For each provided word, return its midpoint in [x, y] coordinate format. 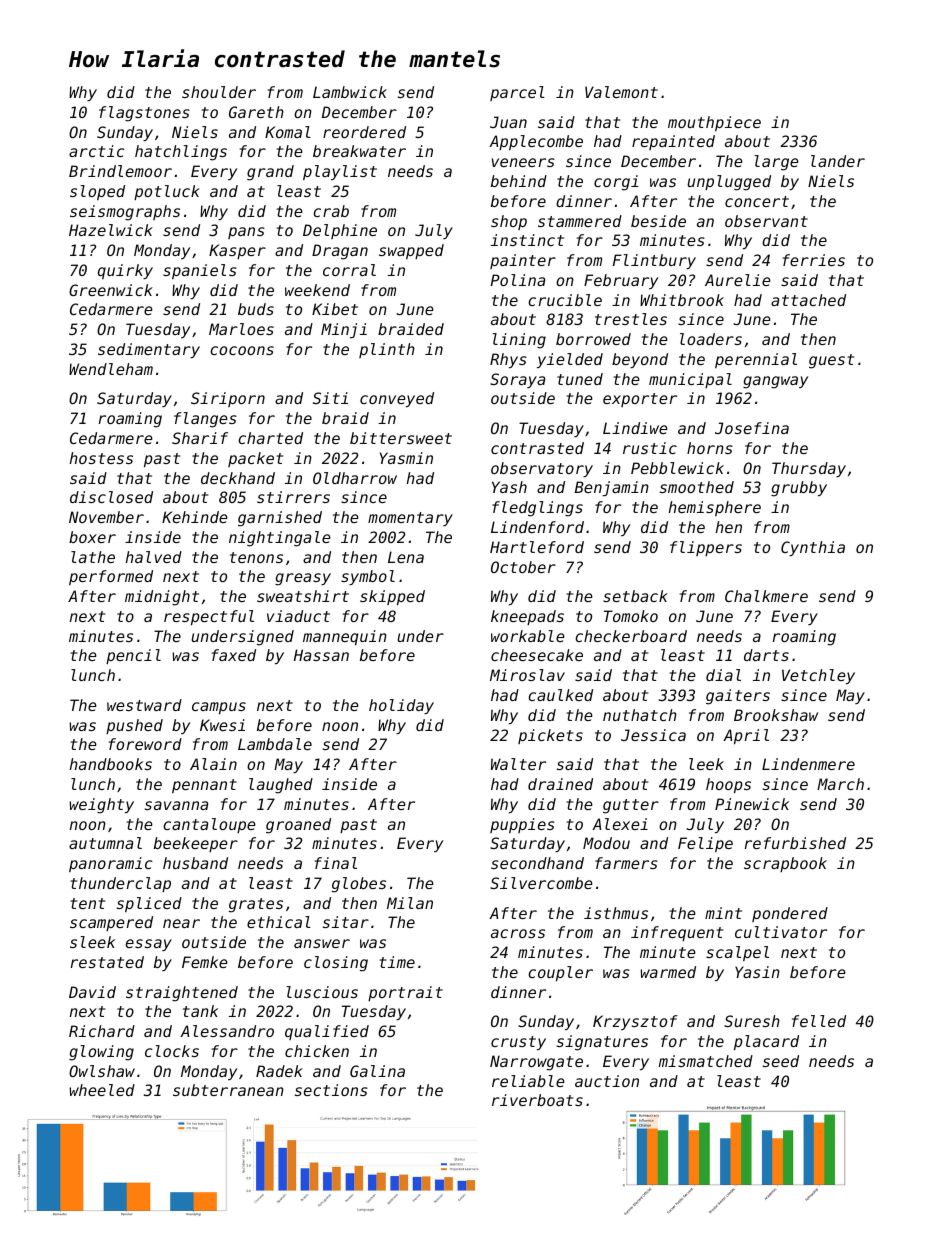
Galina [377, 1071]
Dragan [340, 252]
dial [723, 675]
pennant [204, 786]
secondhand [537, 863]
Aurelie [738, 280]
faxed [234, 655]
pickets [550, 736]
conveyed [397, 399]
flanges [205, 420]
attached [808, 300]
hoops [728, 785]
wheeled [102, 1090]
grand [270, 173]
